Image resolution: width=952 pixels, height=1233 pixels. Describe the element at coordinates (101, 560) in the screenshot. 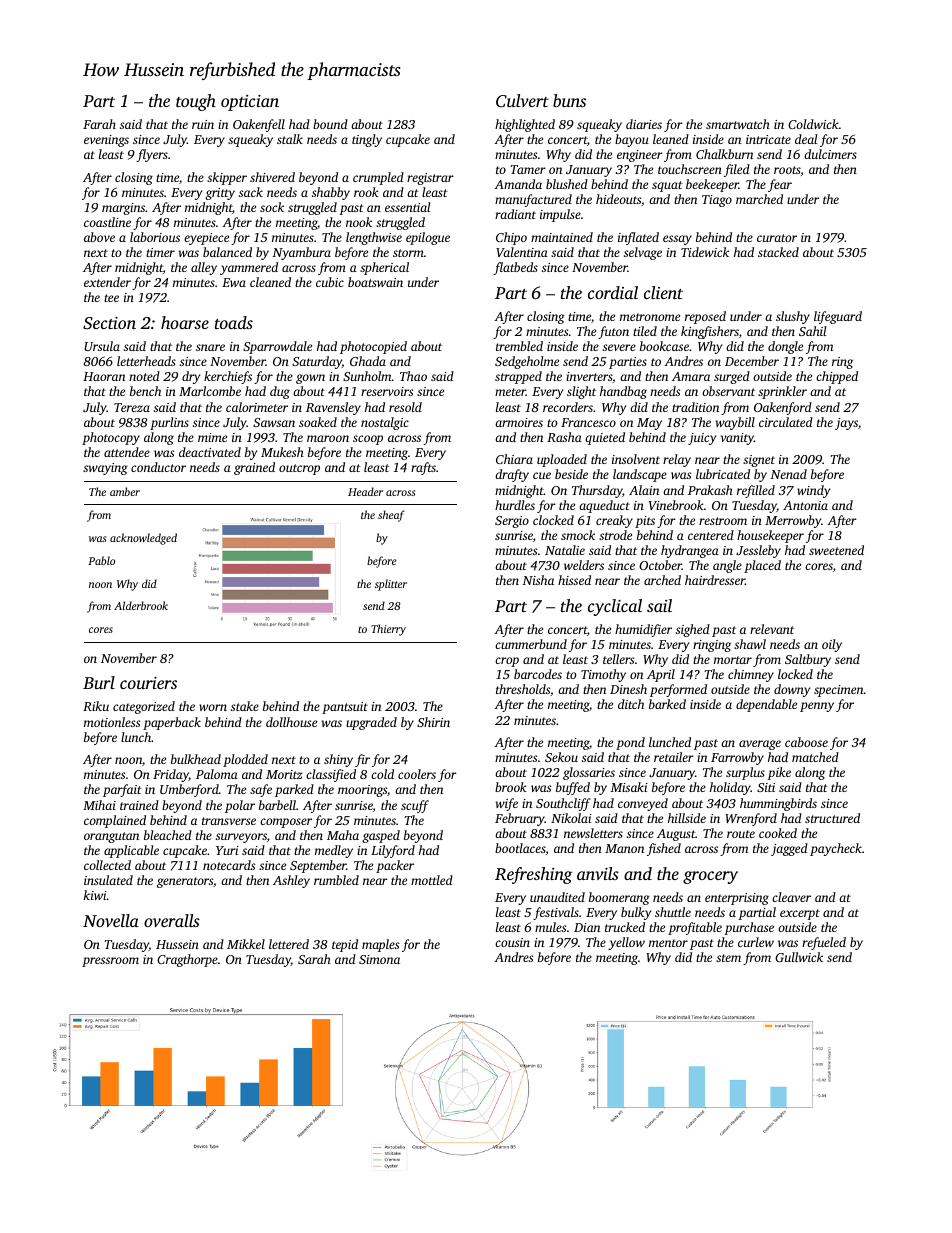

I see `Pablo` at that location.
